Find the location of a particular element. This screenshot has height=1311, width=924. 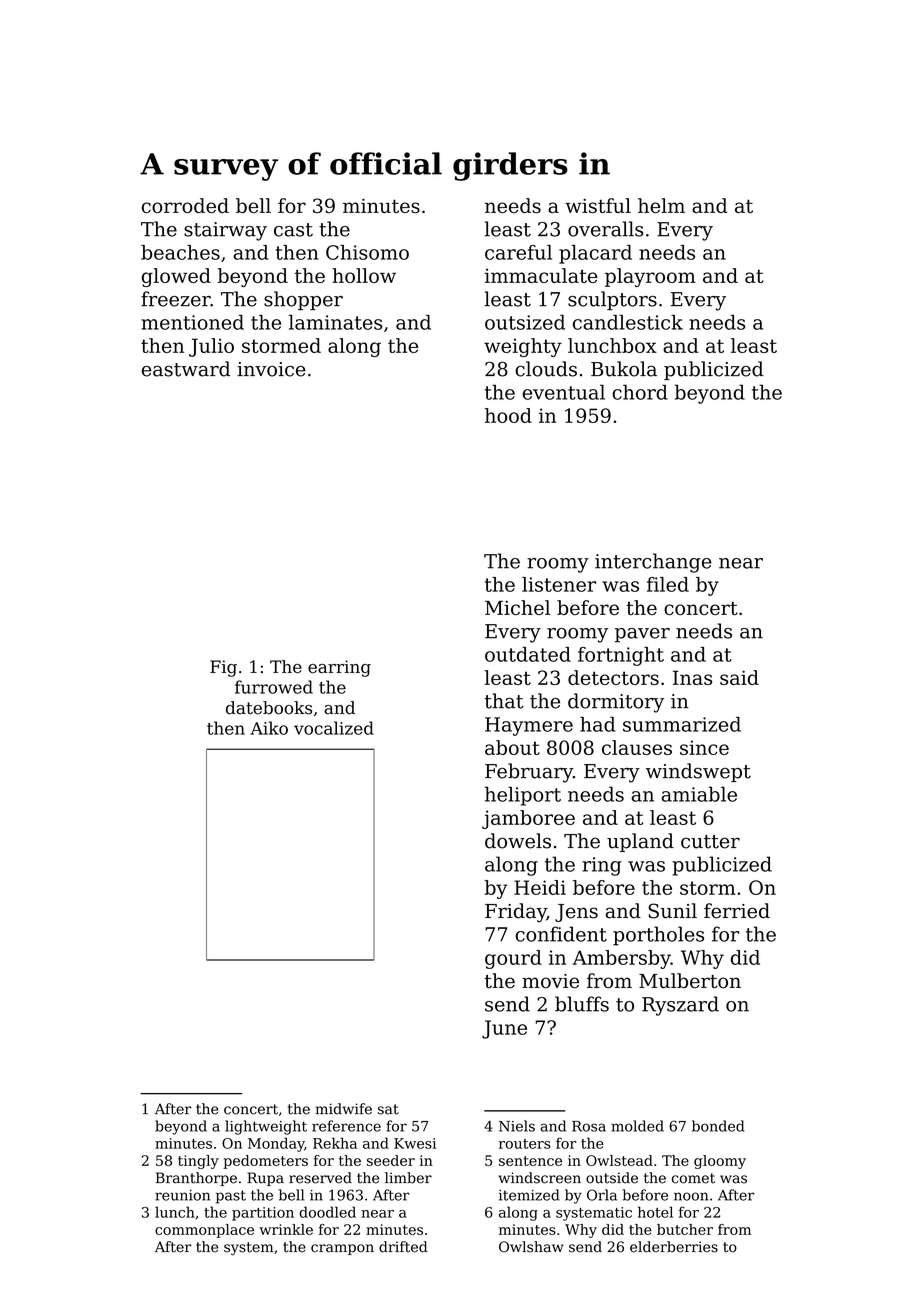

Haymere is located at coordinates (529, 726).
